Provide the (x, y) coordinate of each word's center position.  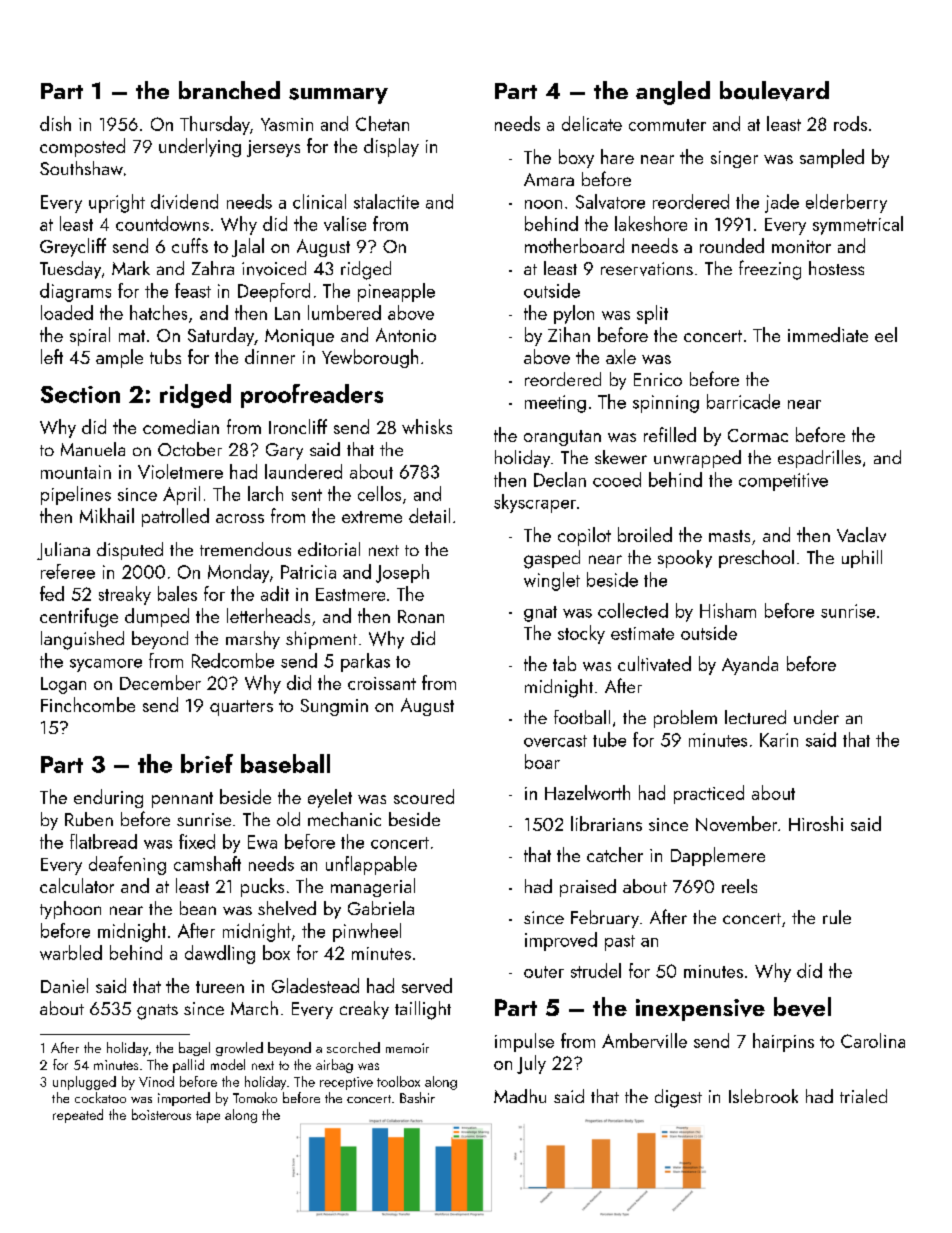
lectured (755, 717)
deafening (127, 865)
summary (338, 96)
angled (673, 93)
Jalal (248, 247)
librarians (606, 823)
